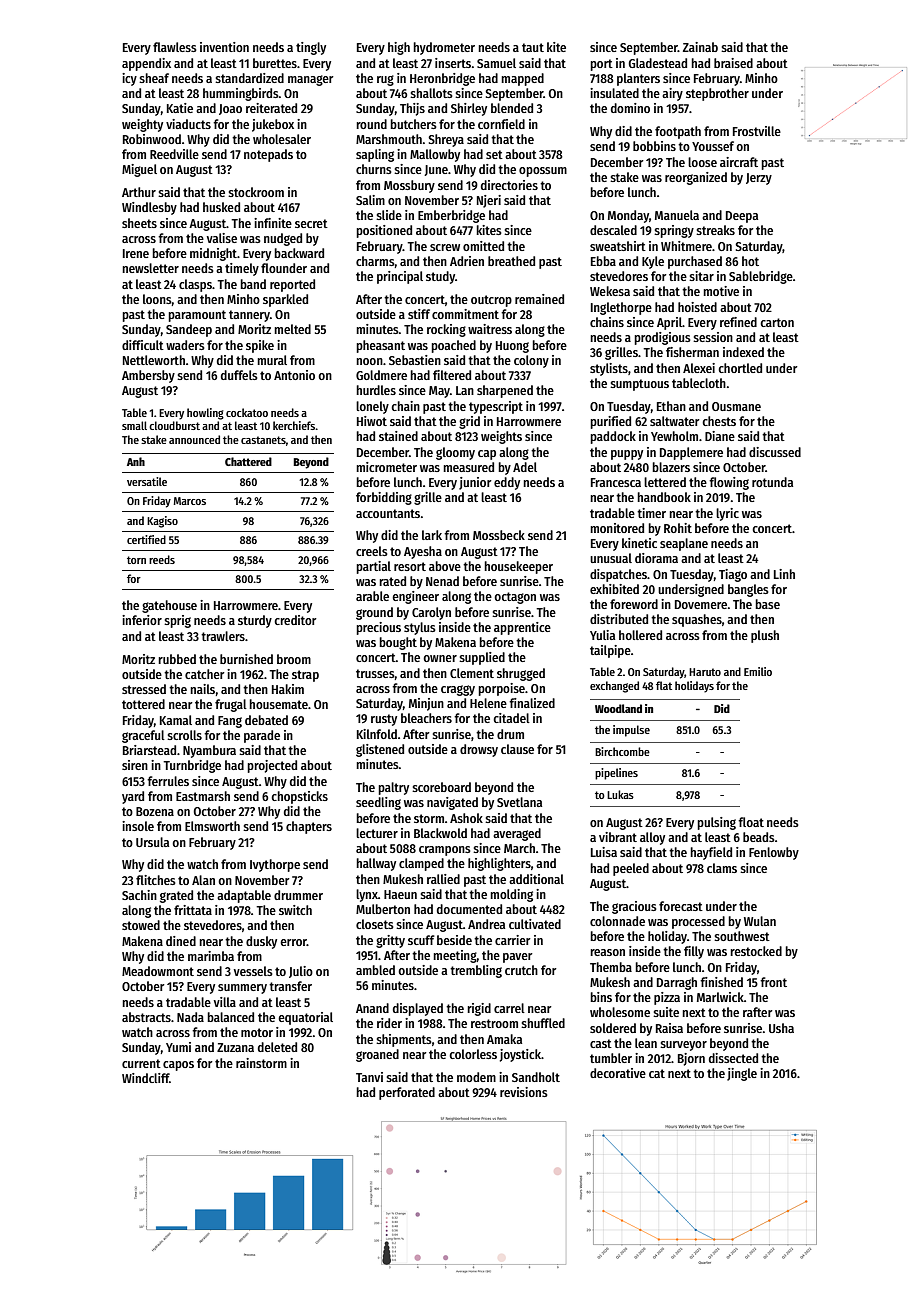 Image resolution: width=924 pixels, height=1308 pixels. Describe the element at coordinates (524, 1092) in the screenshot. I see `revisions` at that location.
